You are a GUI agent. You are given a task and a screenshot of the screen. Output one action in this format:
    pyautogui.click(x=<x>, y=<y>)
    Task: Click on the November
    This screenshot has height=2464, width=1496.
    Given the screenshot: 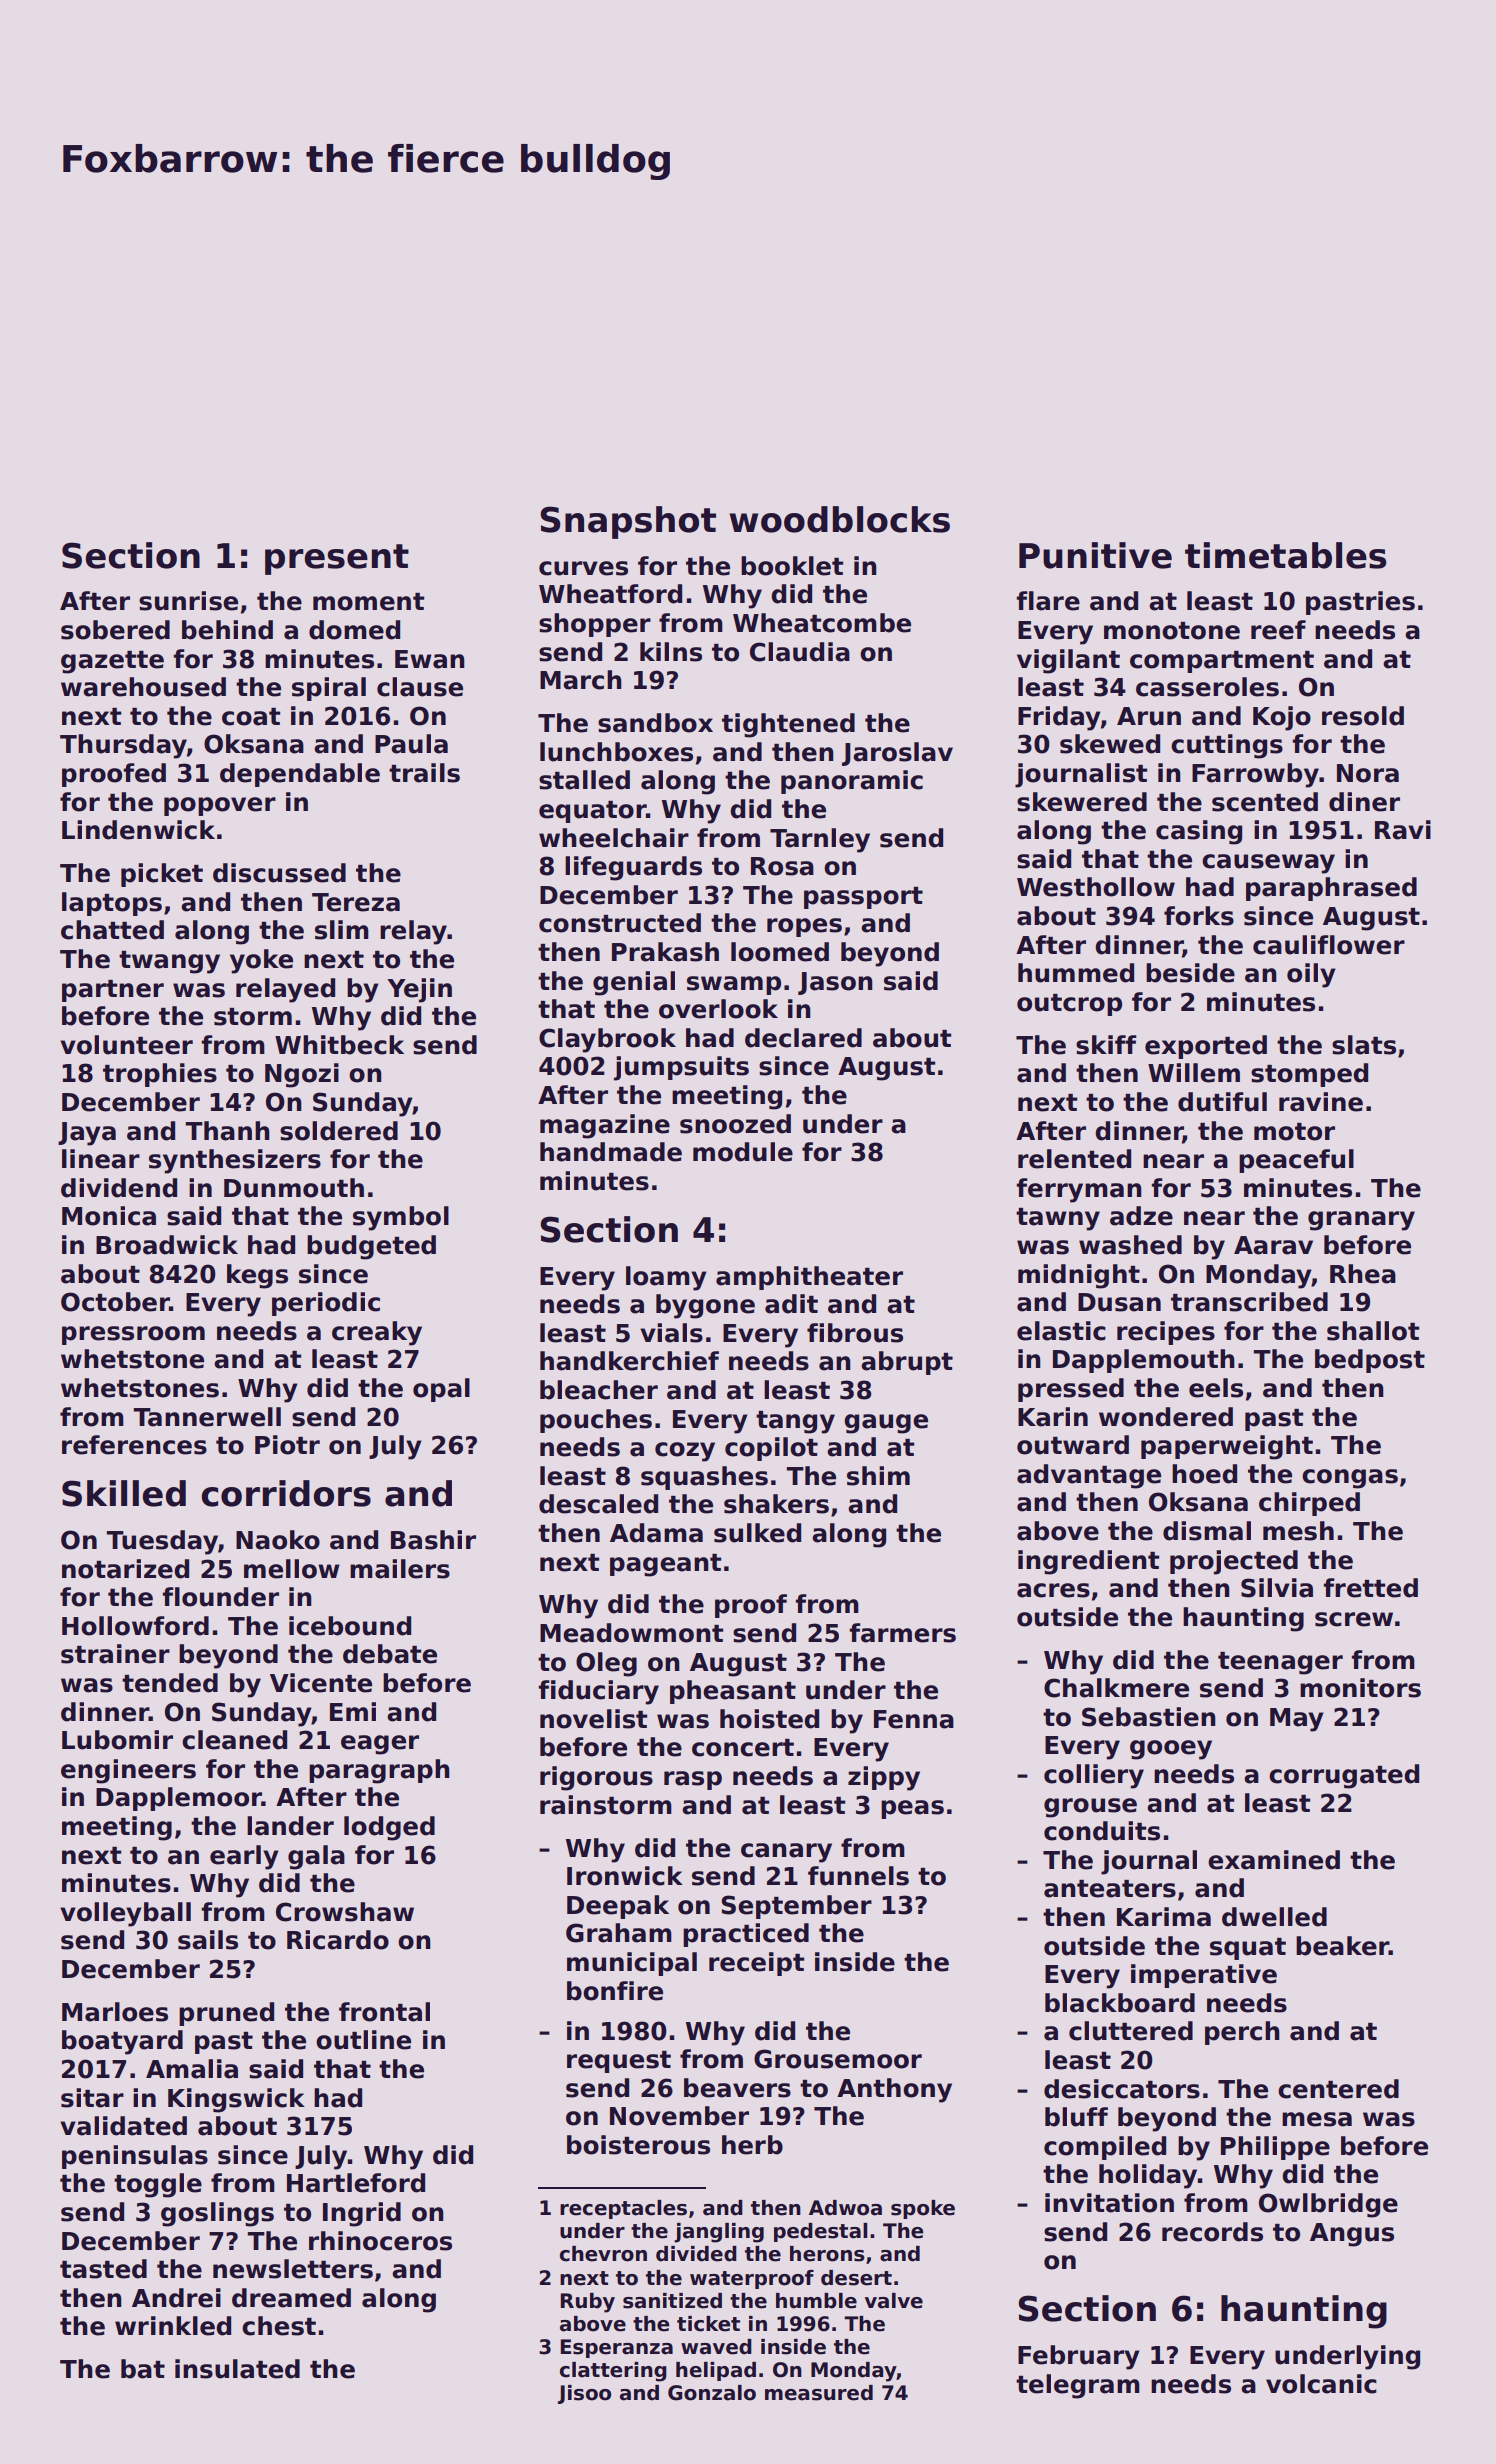 What is the action you would take?
    pyautogui.click(x=679, y=2116)
